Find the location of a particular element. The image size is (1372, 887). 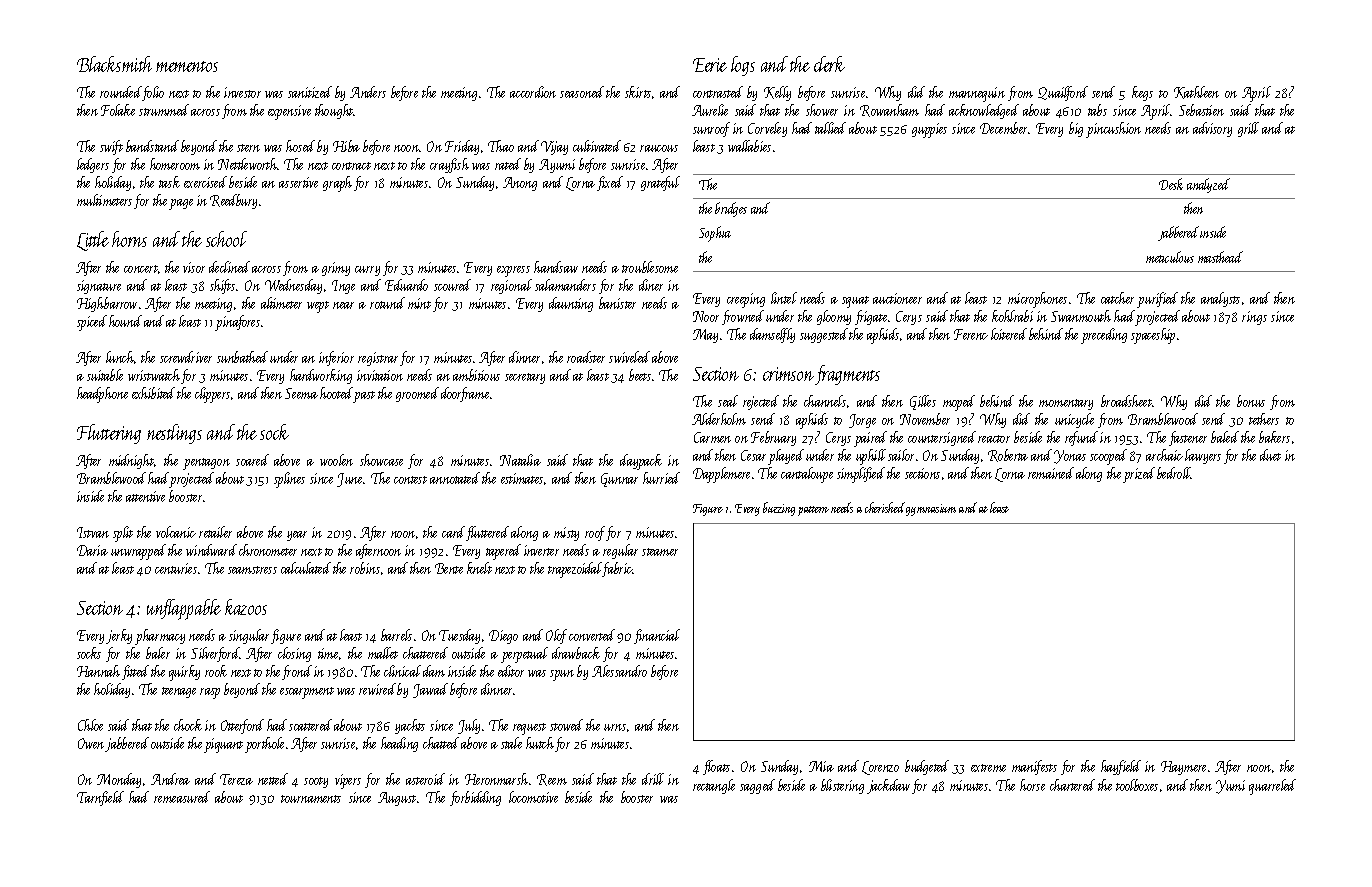

remeasured is located at coordinates (182, 797).
